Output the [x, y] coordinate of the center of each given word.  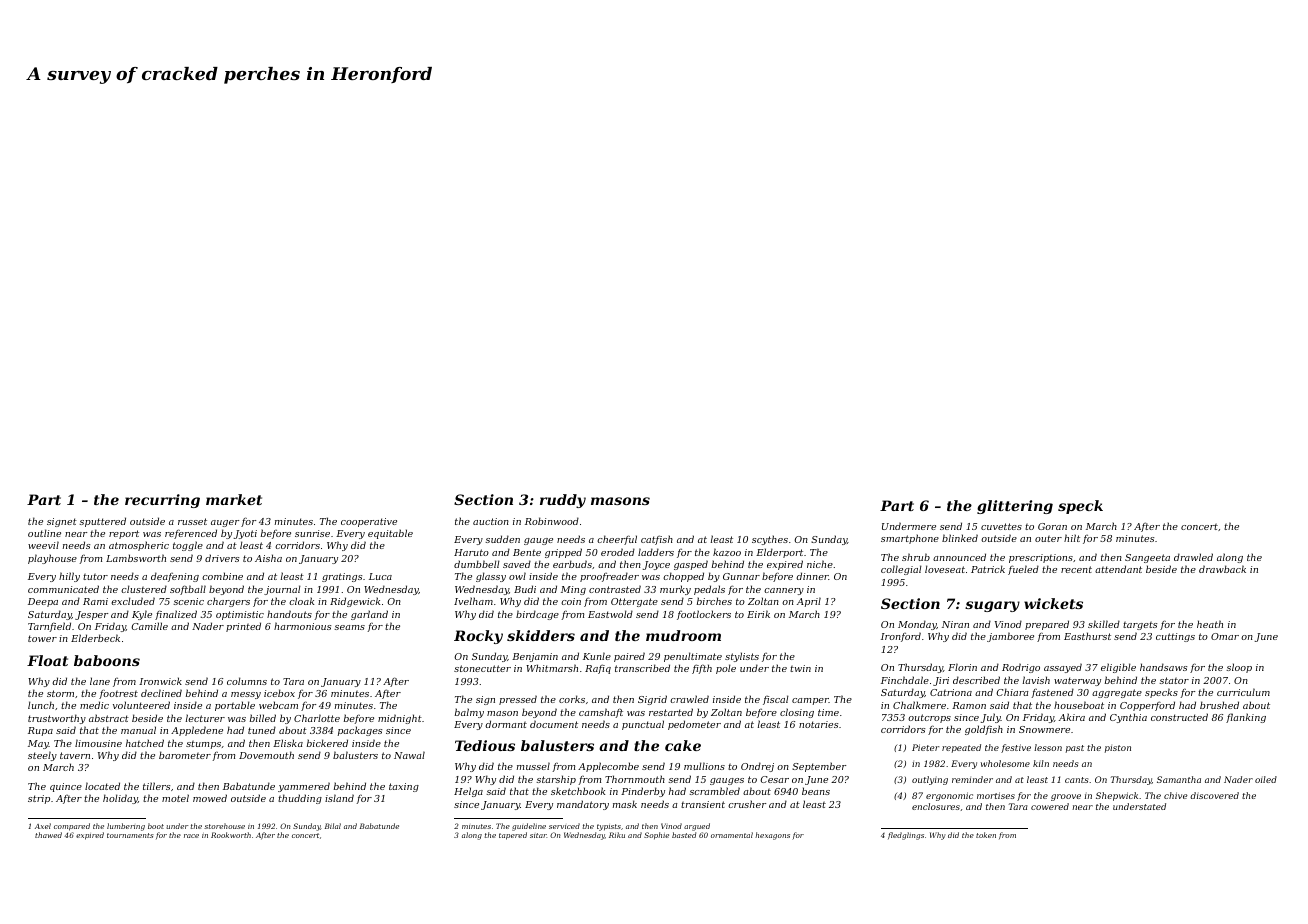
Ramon [969, 705]
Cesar [774, 779]
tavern [75, 755]
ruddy [563, 501]
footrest [118, 694]
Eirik [758, 614]
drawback [1222, 569]
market [234, 499]
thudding [300, 799]
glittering [1015, 507]
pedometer [694, 725]
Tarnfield [49, 627]
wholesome [1005, 763]
